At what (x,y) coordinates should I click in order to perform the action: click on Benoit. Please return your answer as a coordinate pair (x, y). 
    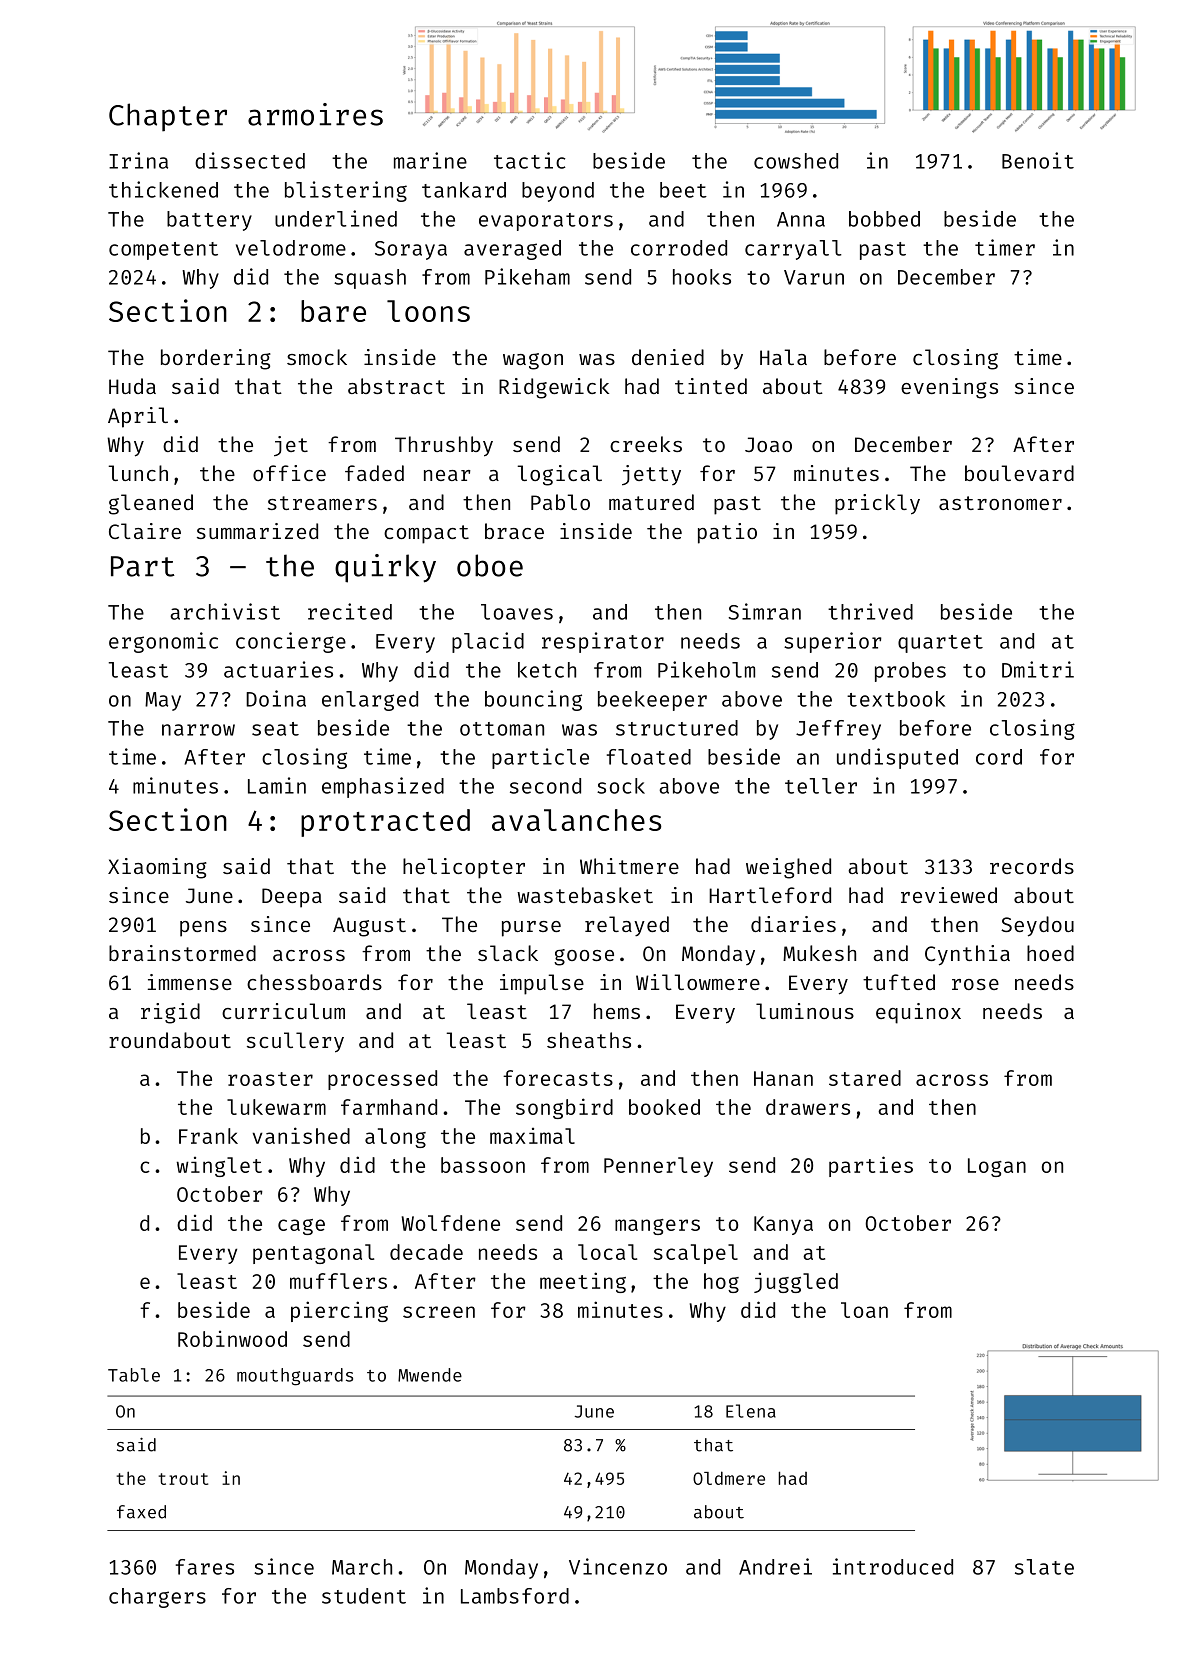
    Looking at the image, I should click on (1038, 160).
